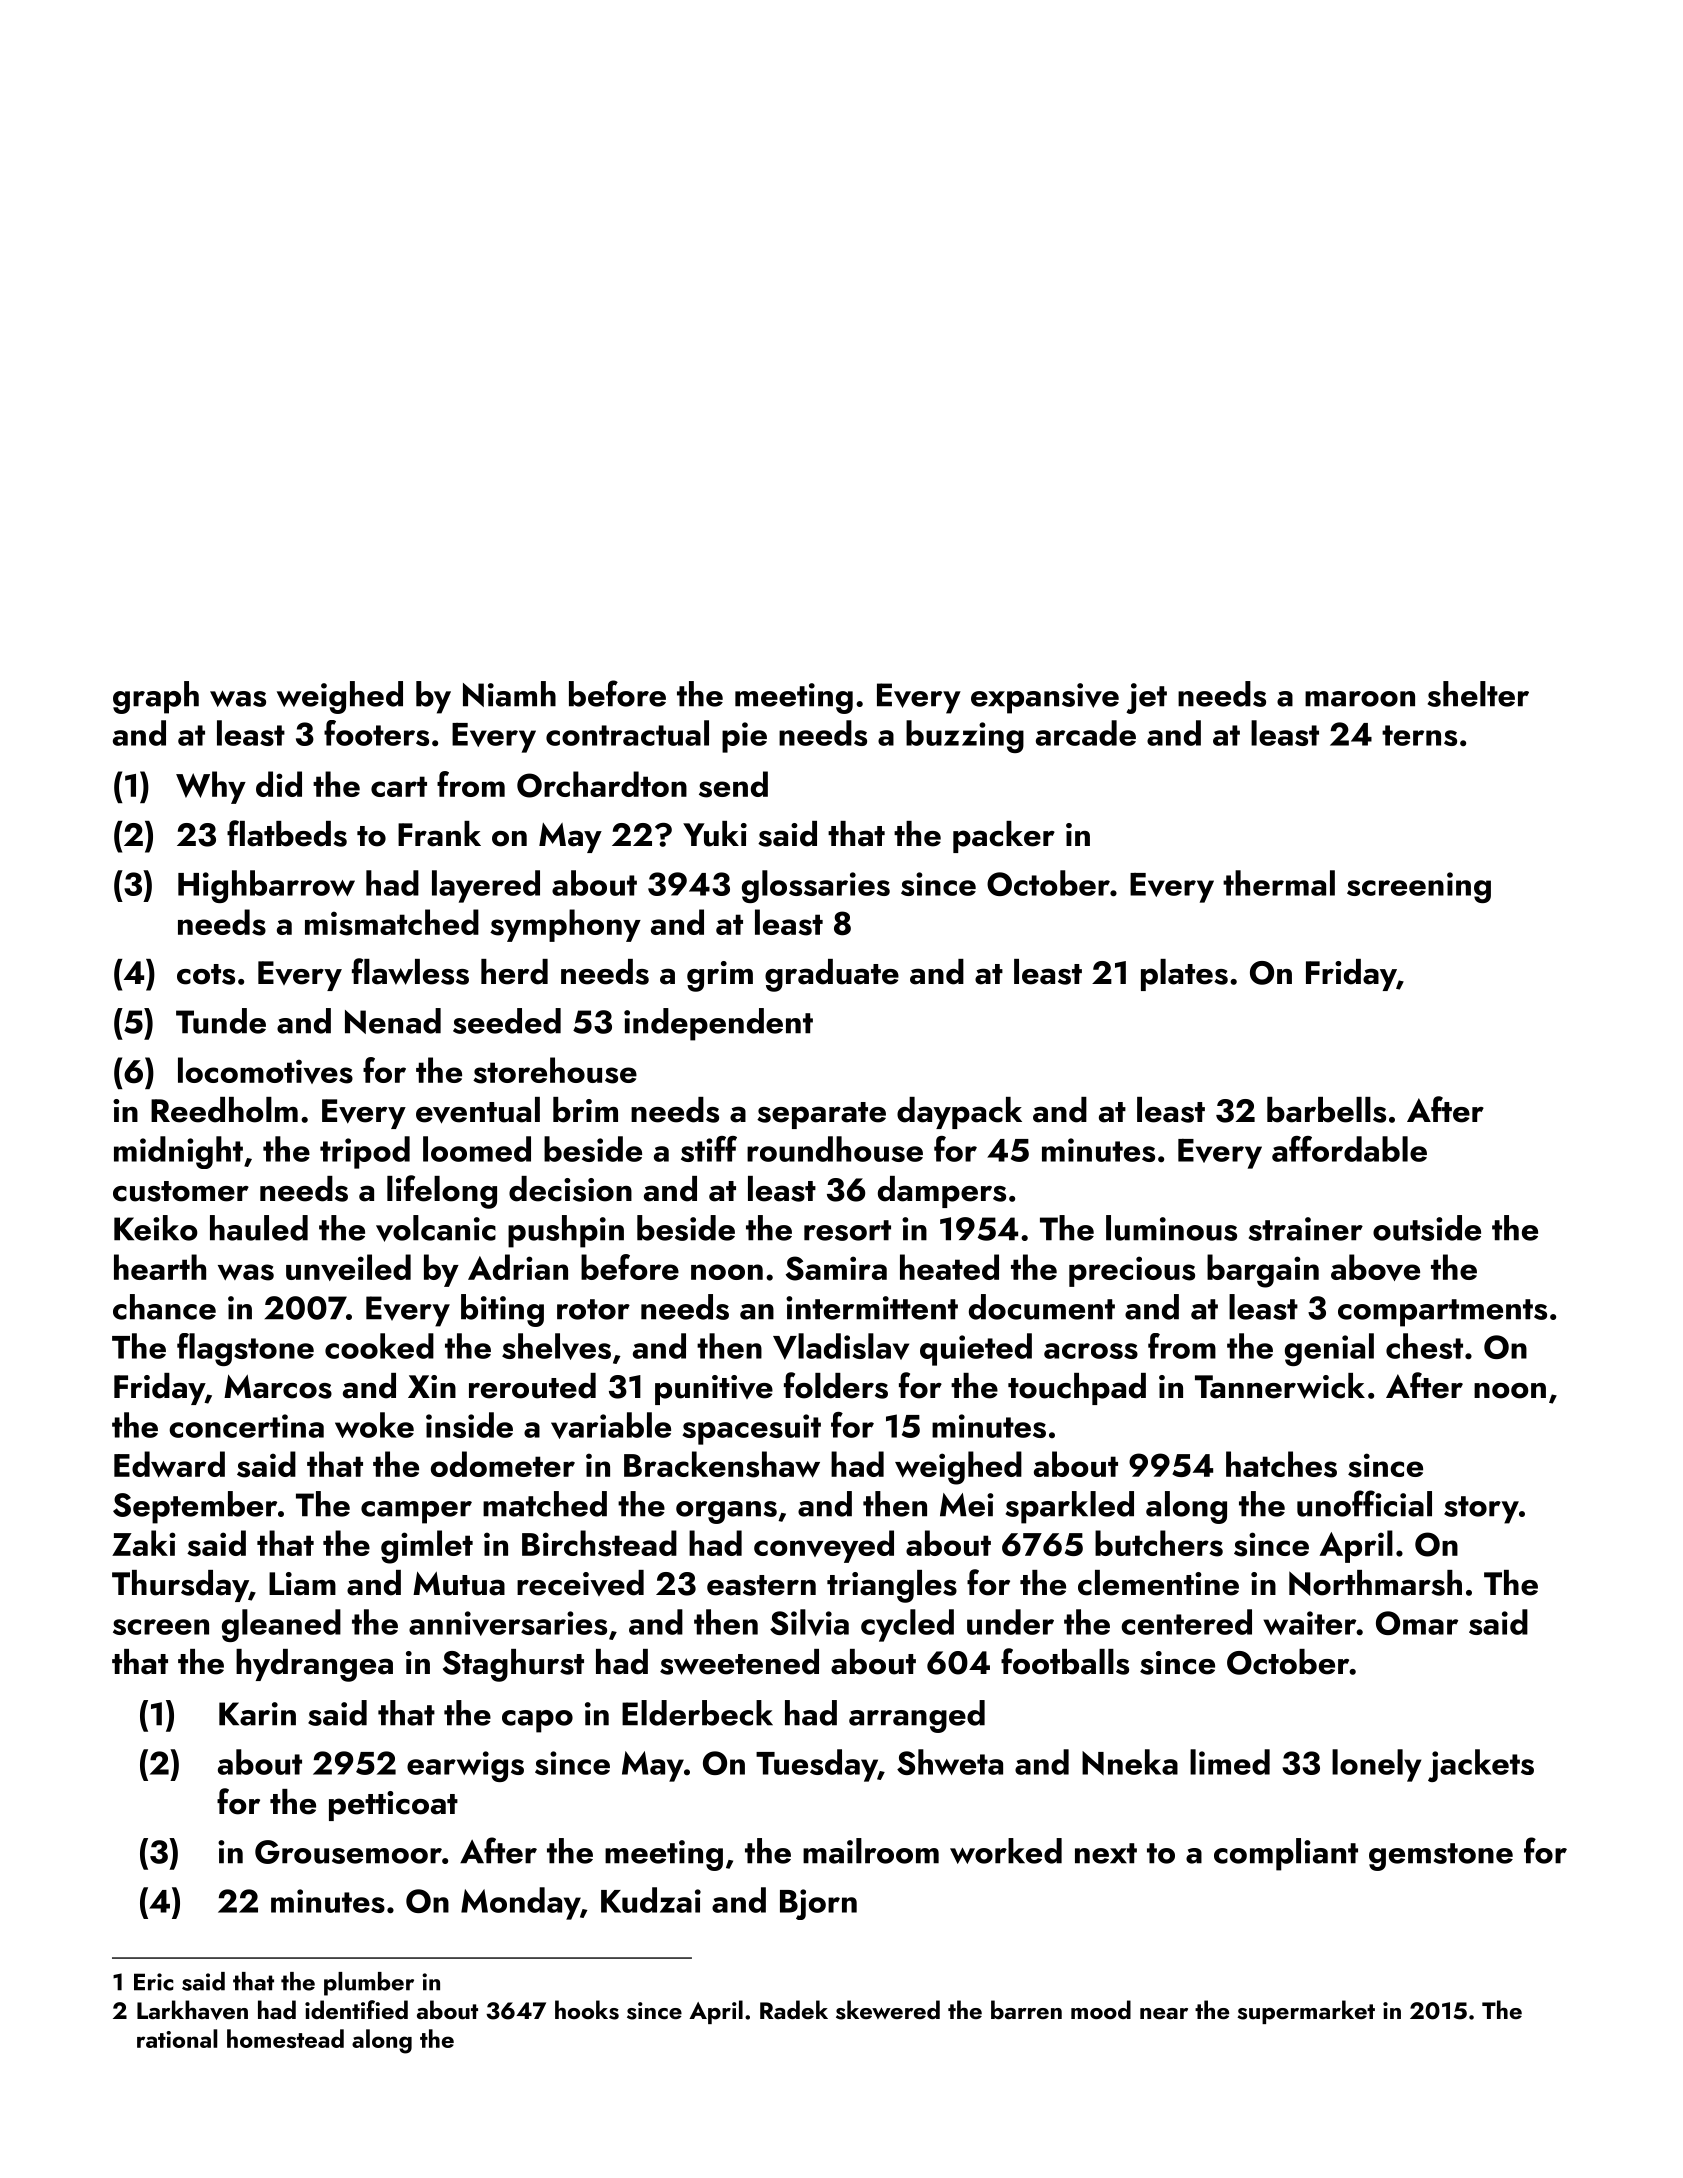  Describe the element at coordinates (1364, 1503) in the document. I see `unofficial` at that location.
